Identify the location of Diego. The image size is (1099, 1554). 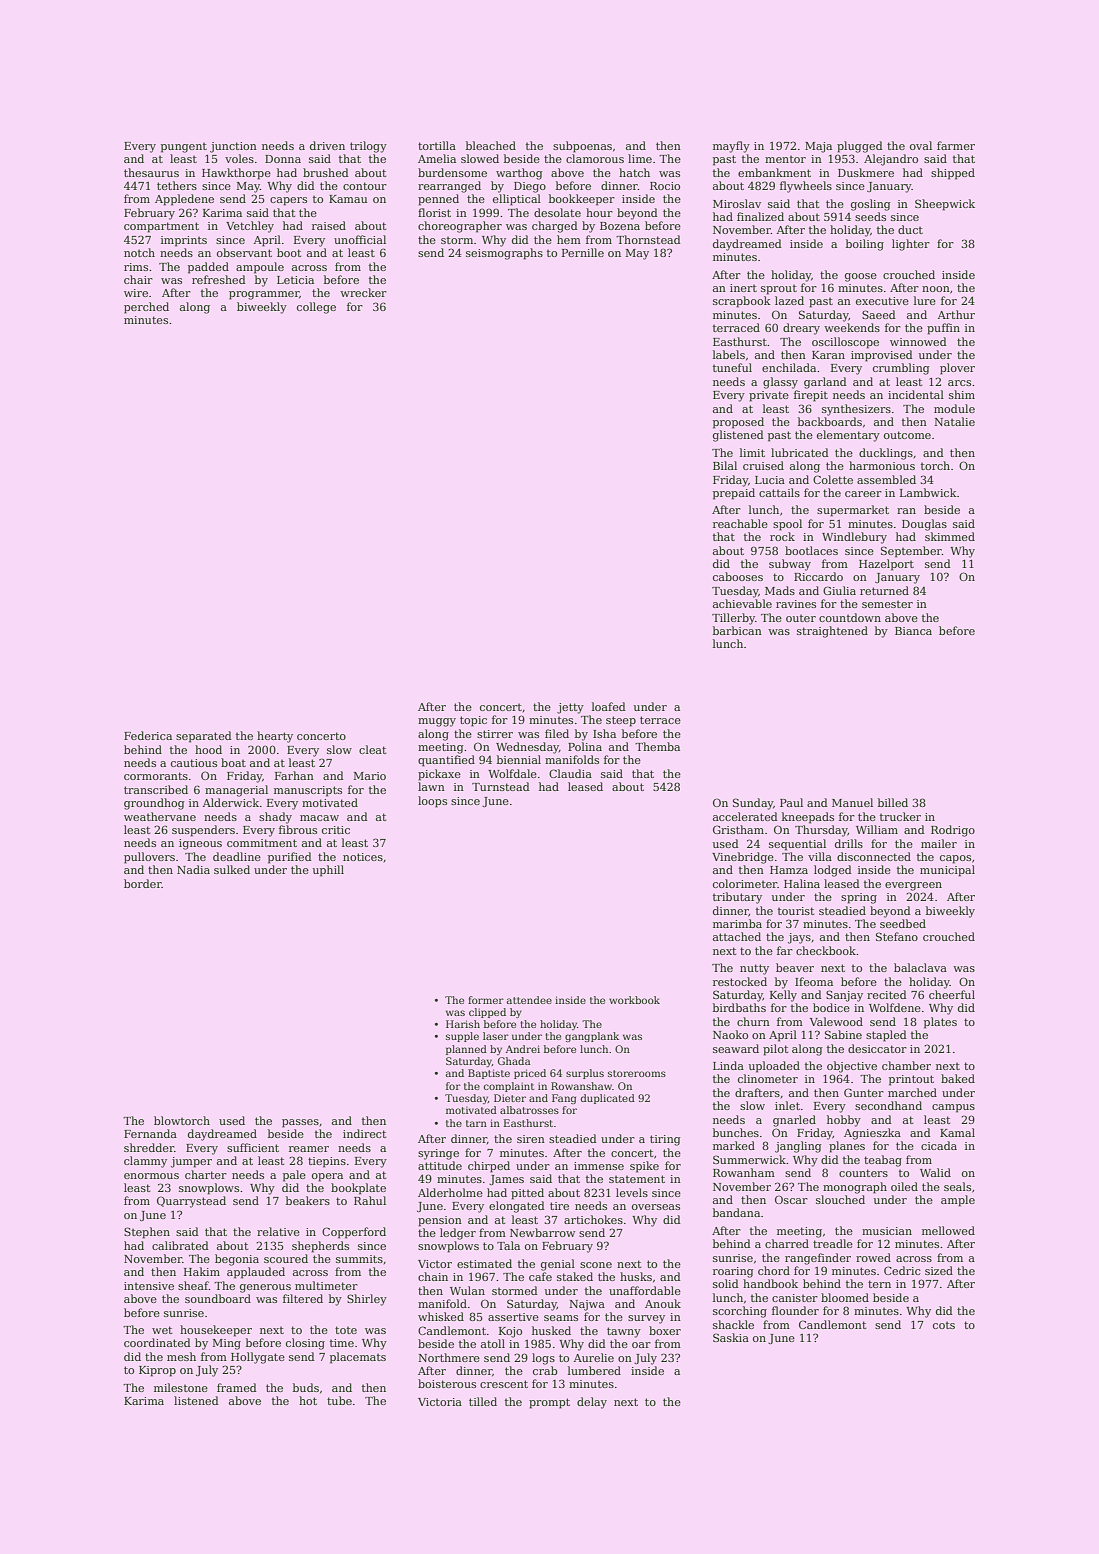
(530, 187).
